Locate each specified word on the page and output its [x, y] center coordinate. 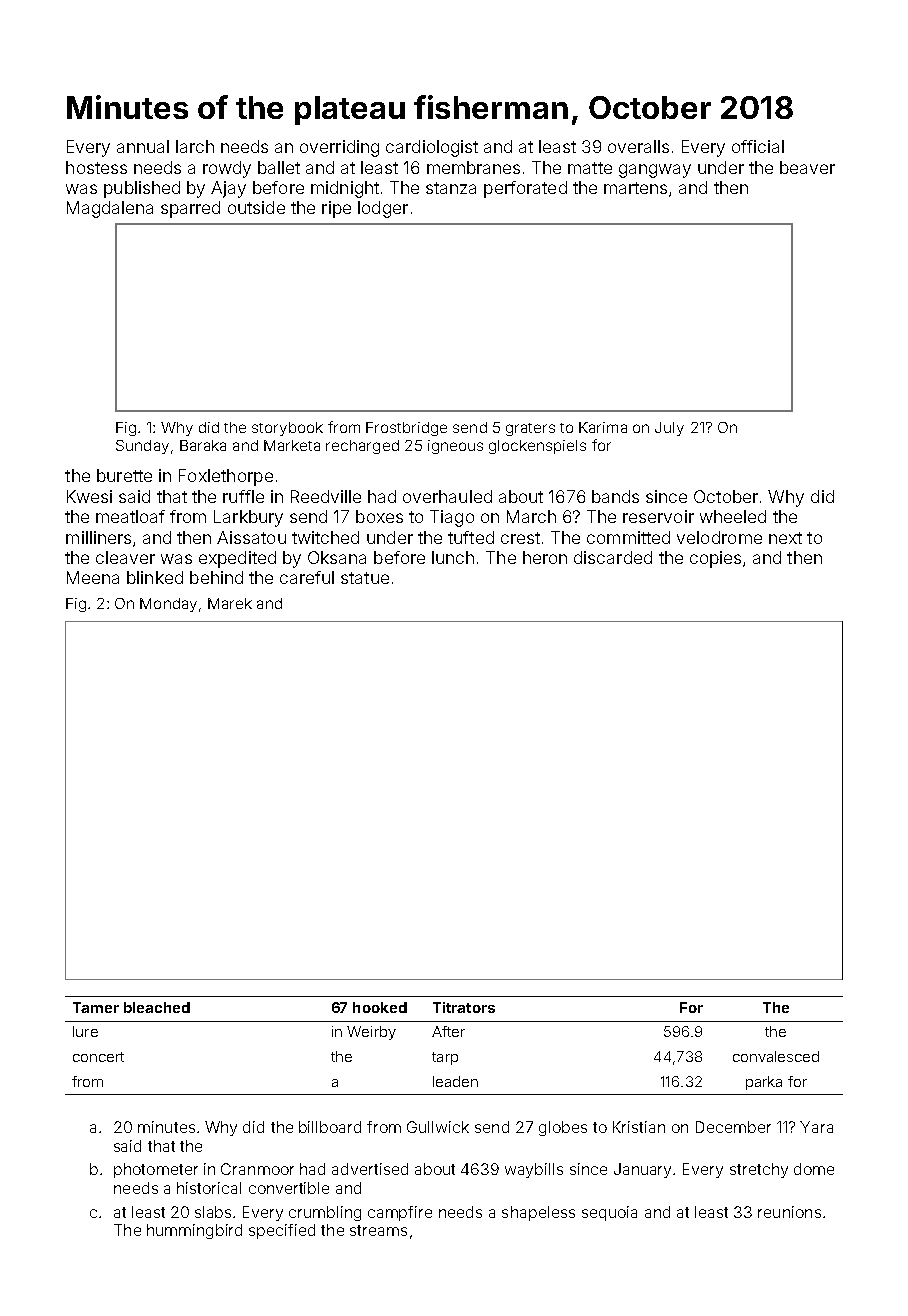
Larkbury [248, 518]
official [758, 146]
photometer [156, 1170]
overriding [339, 148]
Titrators [464, 1007]
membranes [473, 167]
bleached [157, 1007]
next [785, 538]
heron [545, 557]
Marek [230, 603]
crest [520, 538]
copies [715, 559]
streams [378, 1230]
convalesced [776, 1056]
